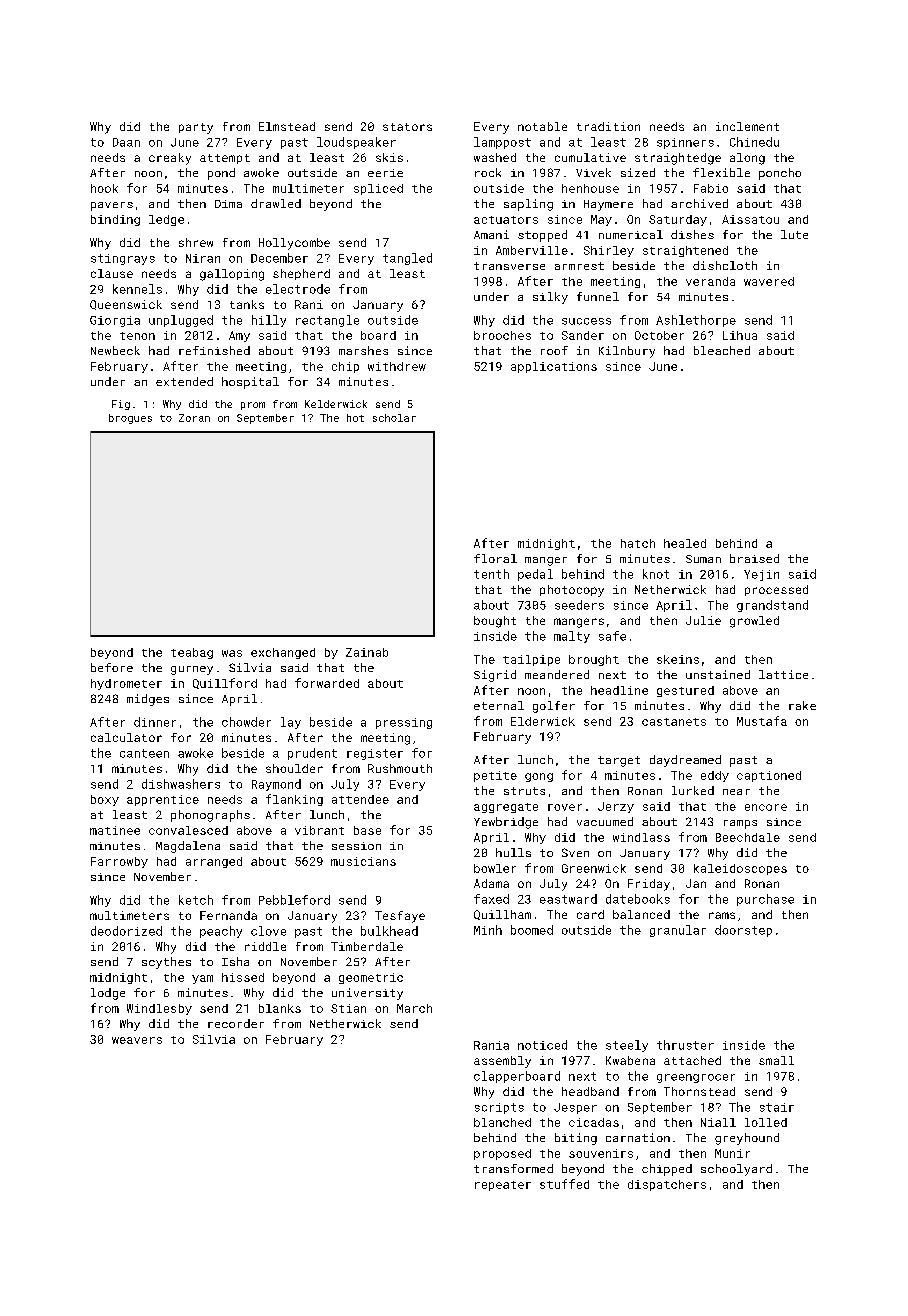 The image size is (908, 1316). What do you see at coordinates (210, 816) in the screenshot?
I see `phonographs` at bounding box center [210, 816].
